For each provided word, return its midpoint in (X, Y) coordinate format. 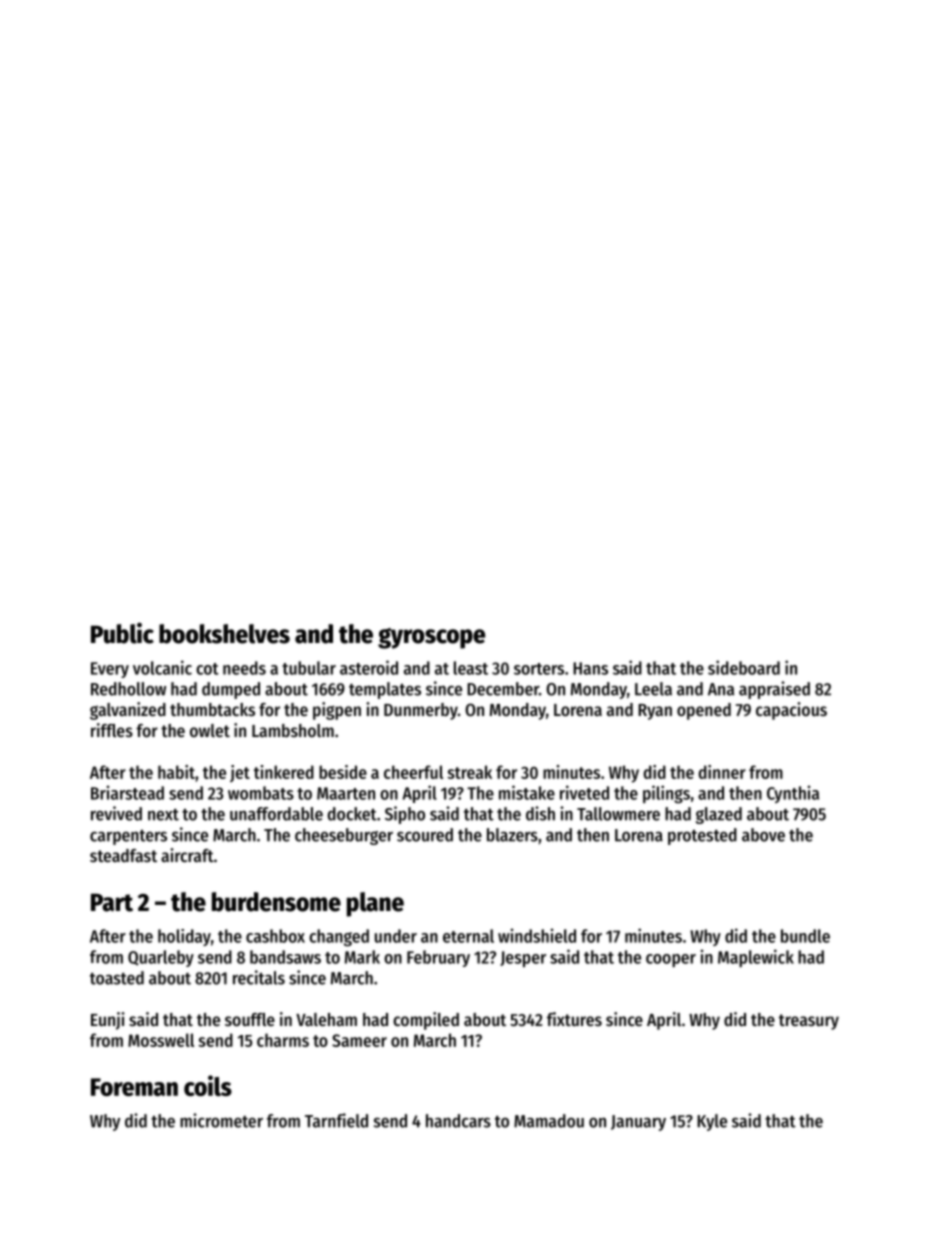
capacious (791, 711)
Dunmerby (421, 711)
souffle (250, 1019)
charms (283, 1040)
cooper (671, 960)
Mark (362, 957)
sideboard (744, 667)
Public (122, 633)
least (471, 668)
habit (176, 772)
